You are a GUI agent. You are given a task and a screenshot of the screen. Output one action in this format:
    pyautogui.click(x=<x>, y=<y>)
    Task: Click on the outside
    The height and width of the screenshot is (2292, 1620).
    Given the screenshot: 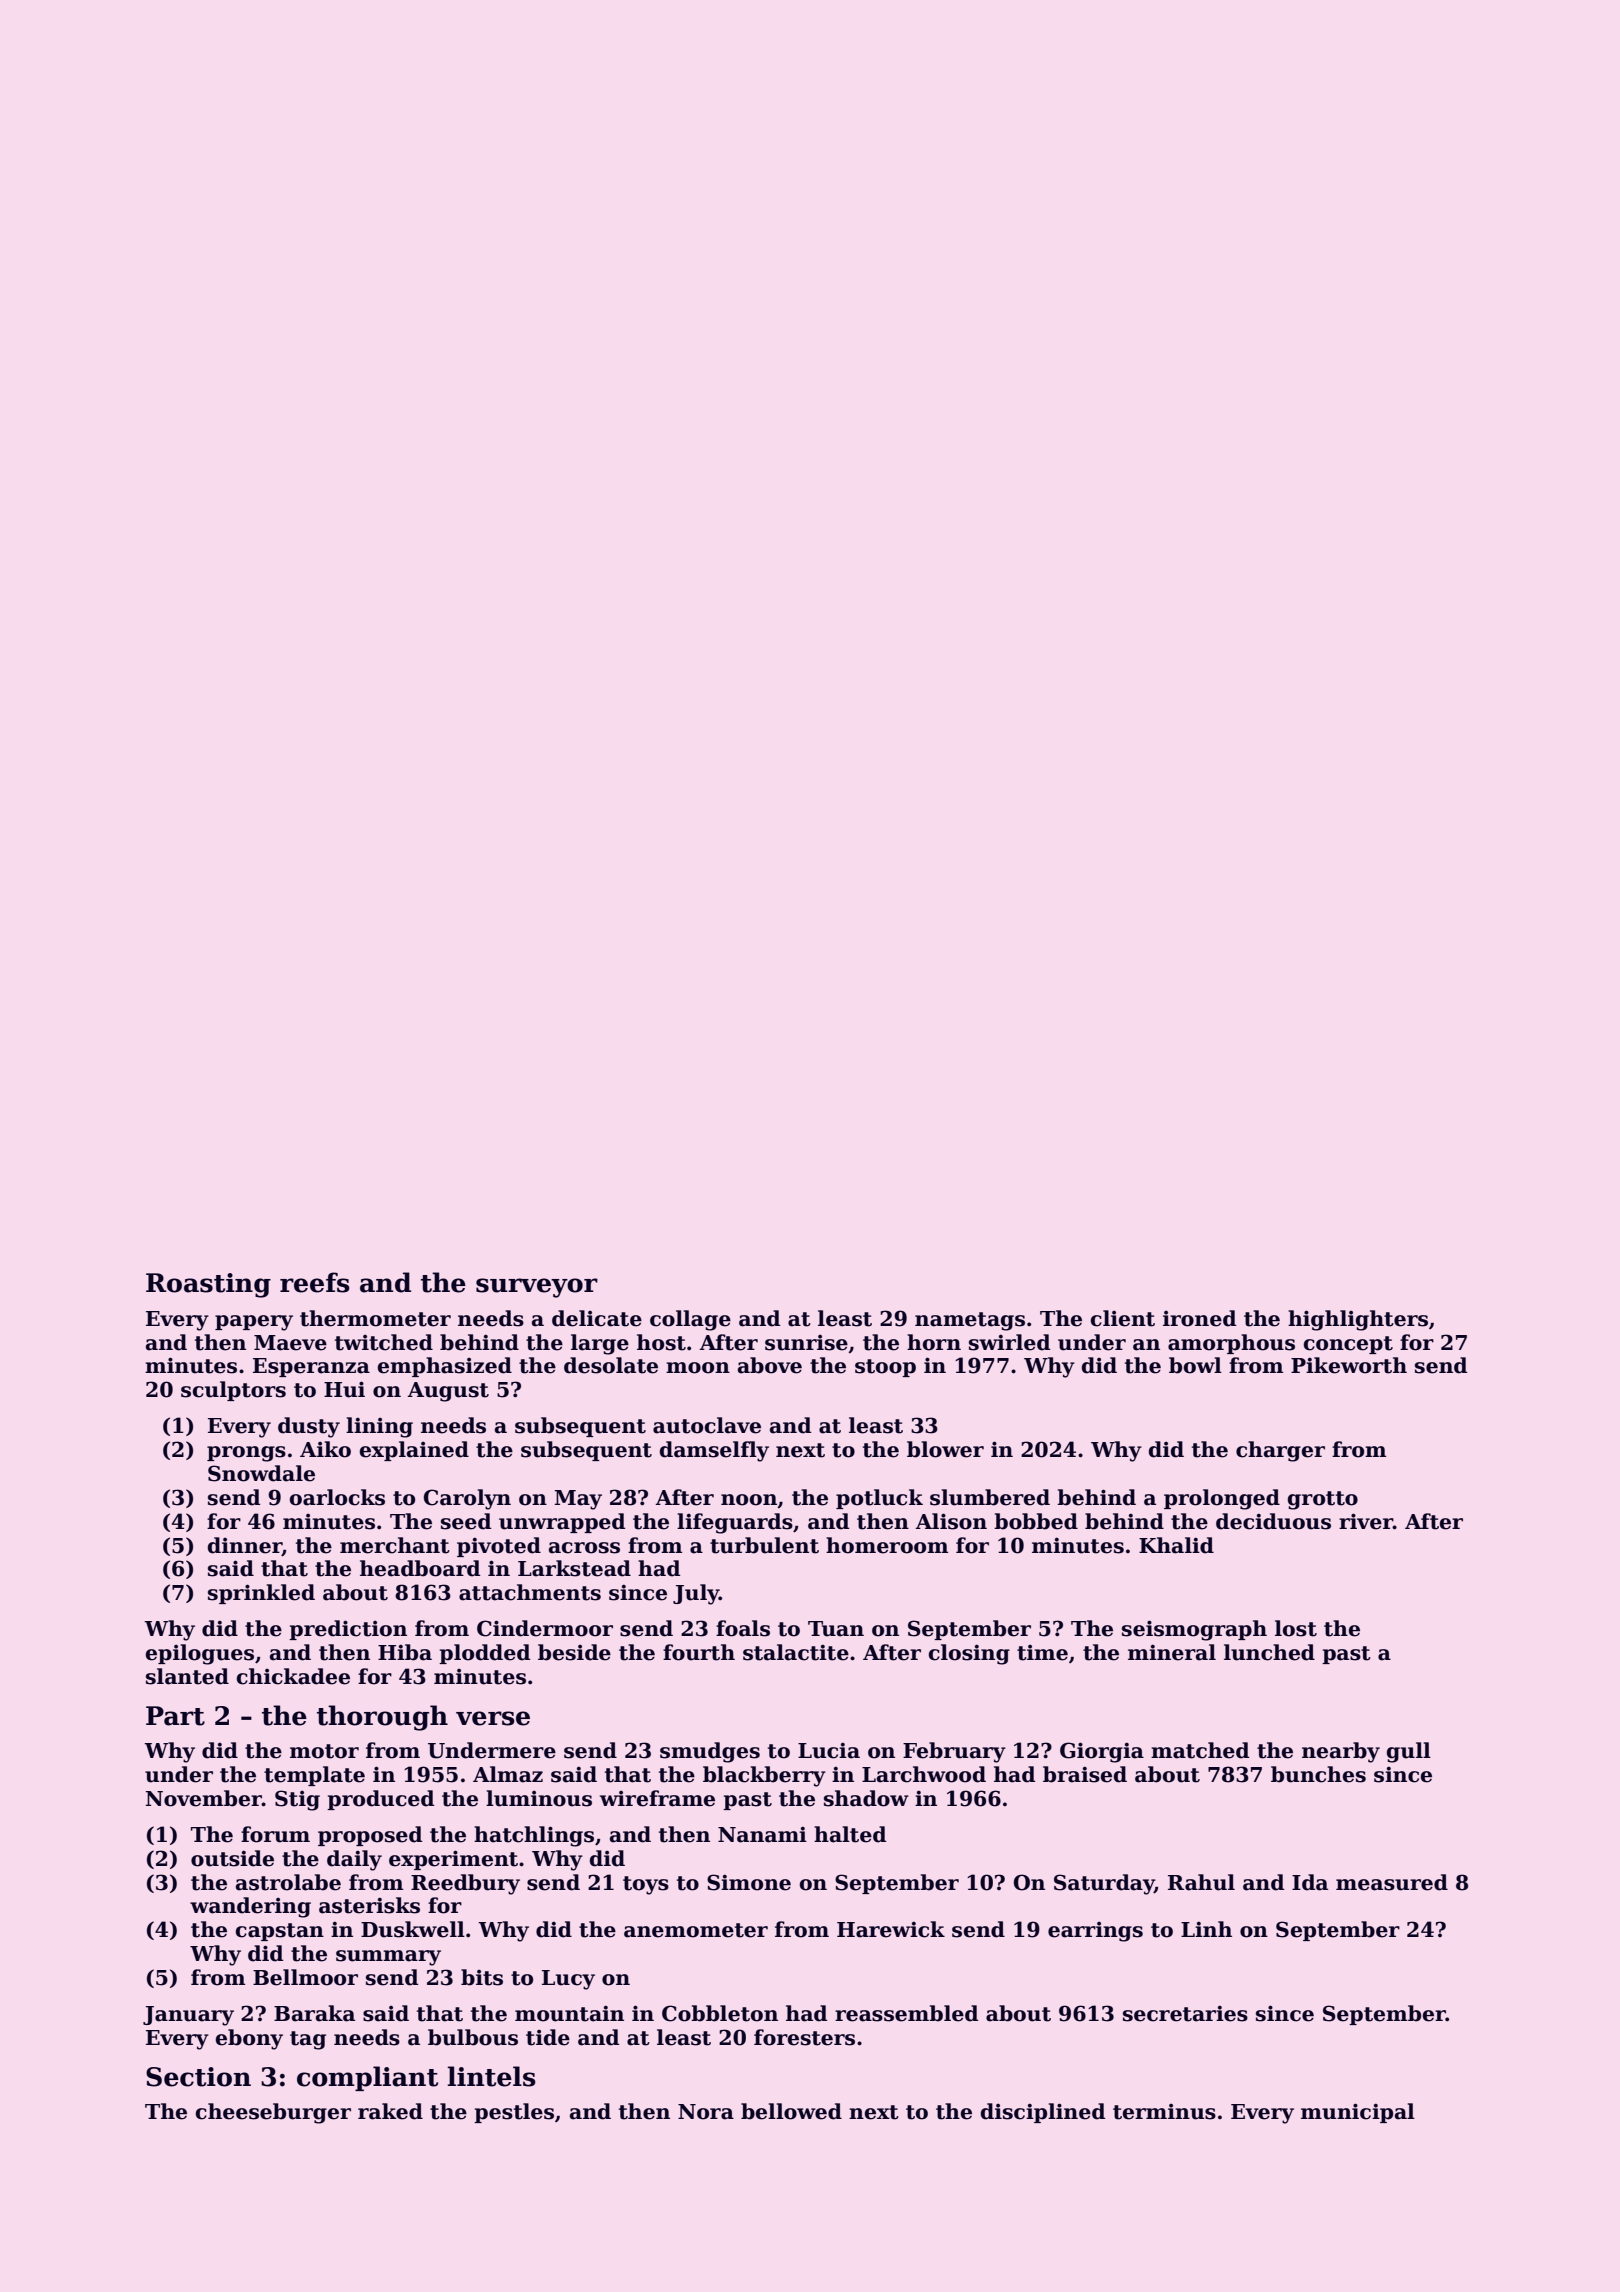 What is the action you would take?
    pyautogui.click(x=232, y=1858)
